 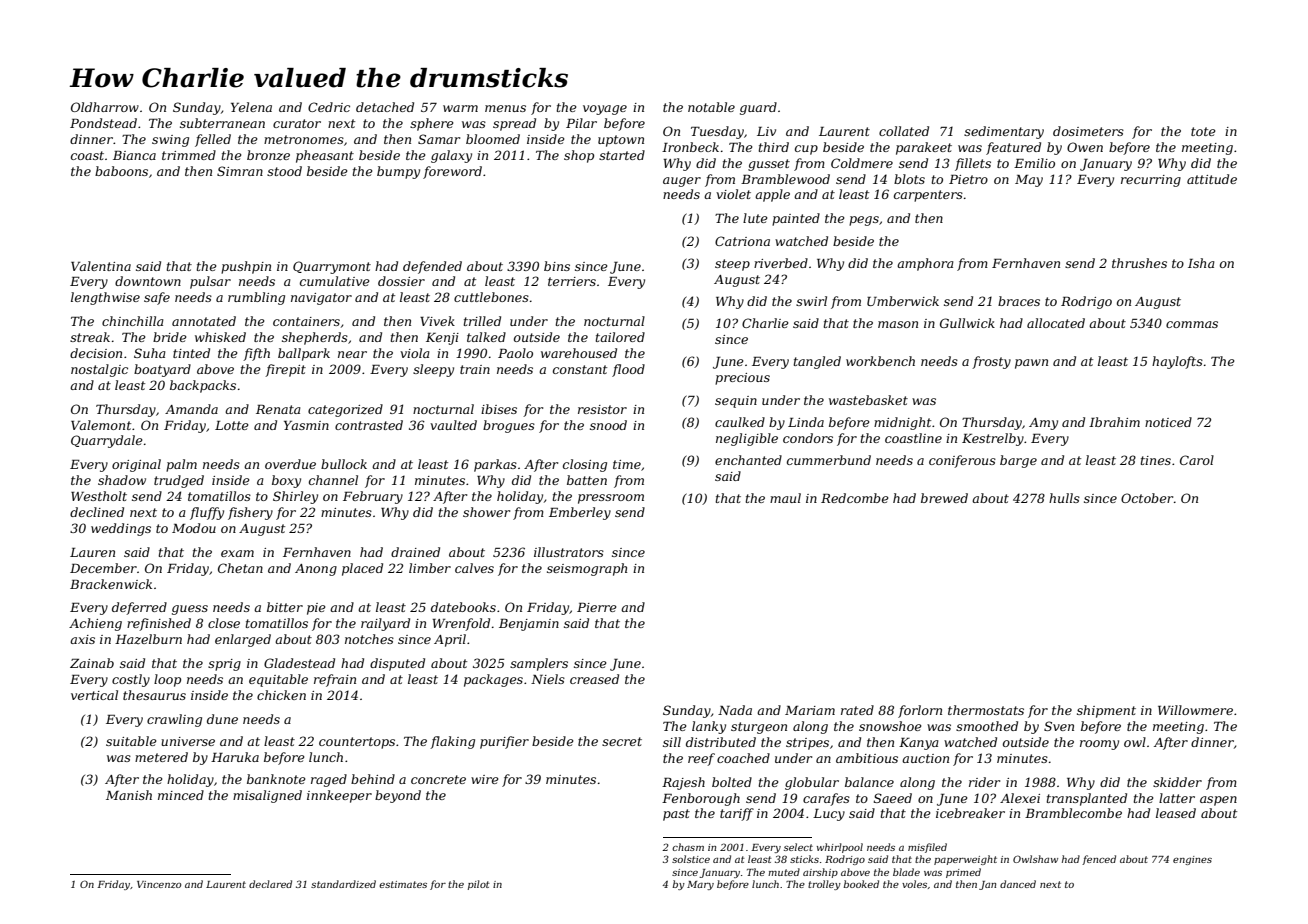 I want to click on Ibrahim, so click(x=1114, y=422).
